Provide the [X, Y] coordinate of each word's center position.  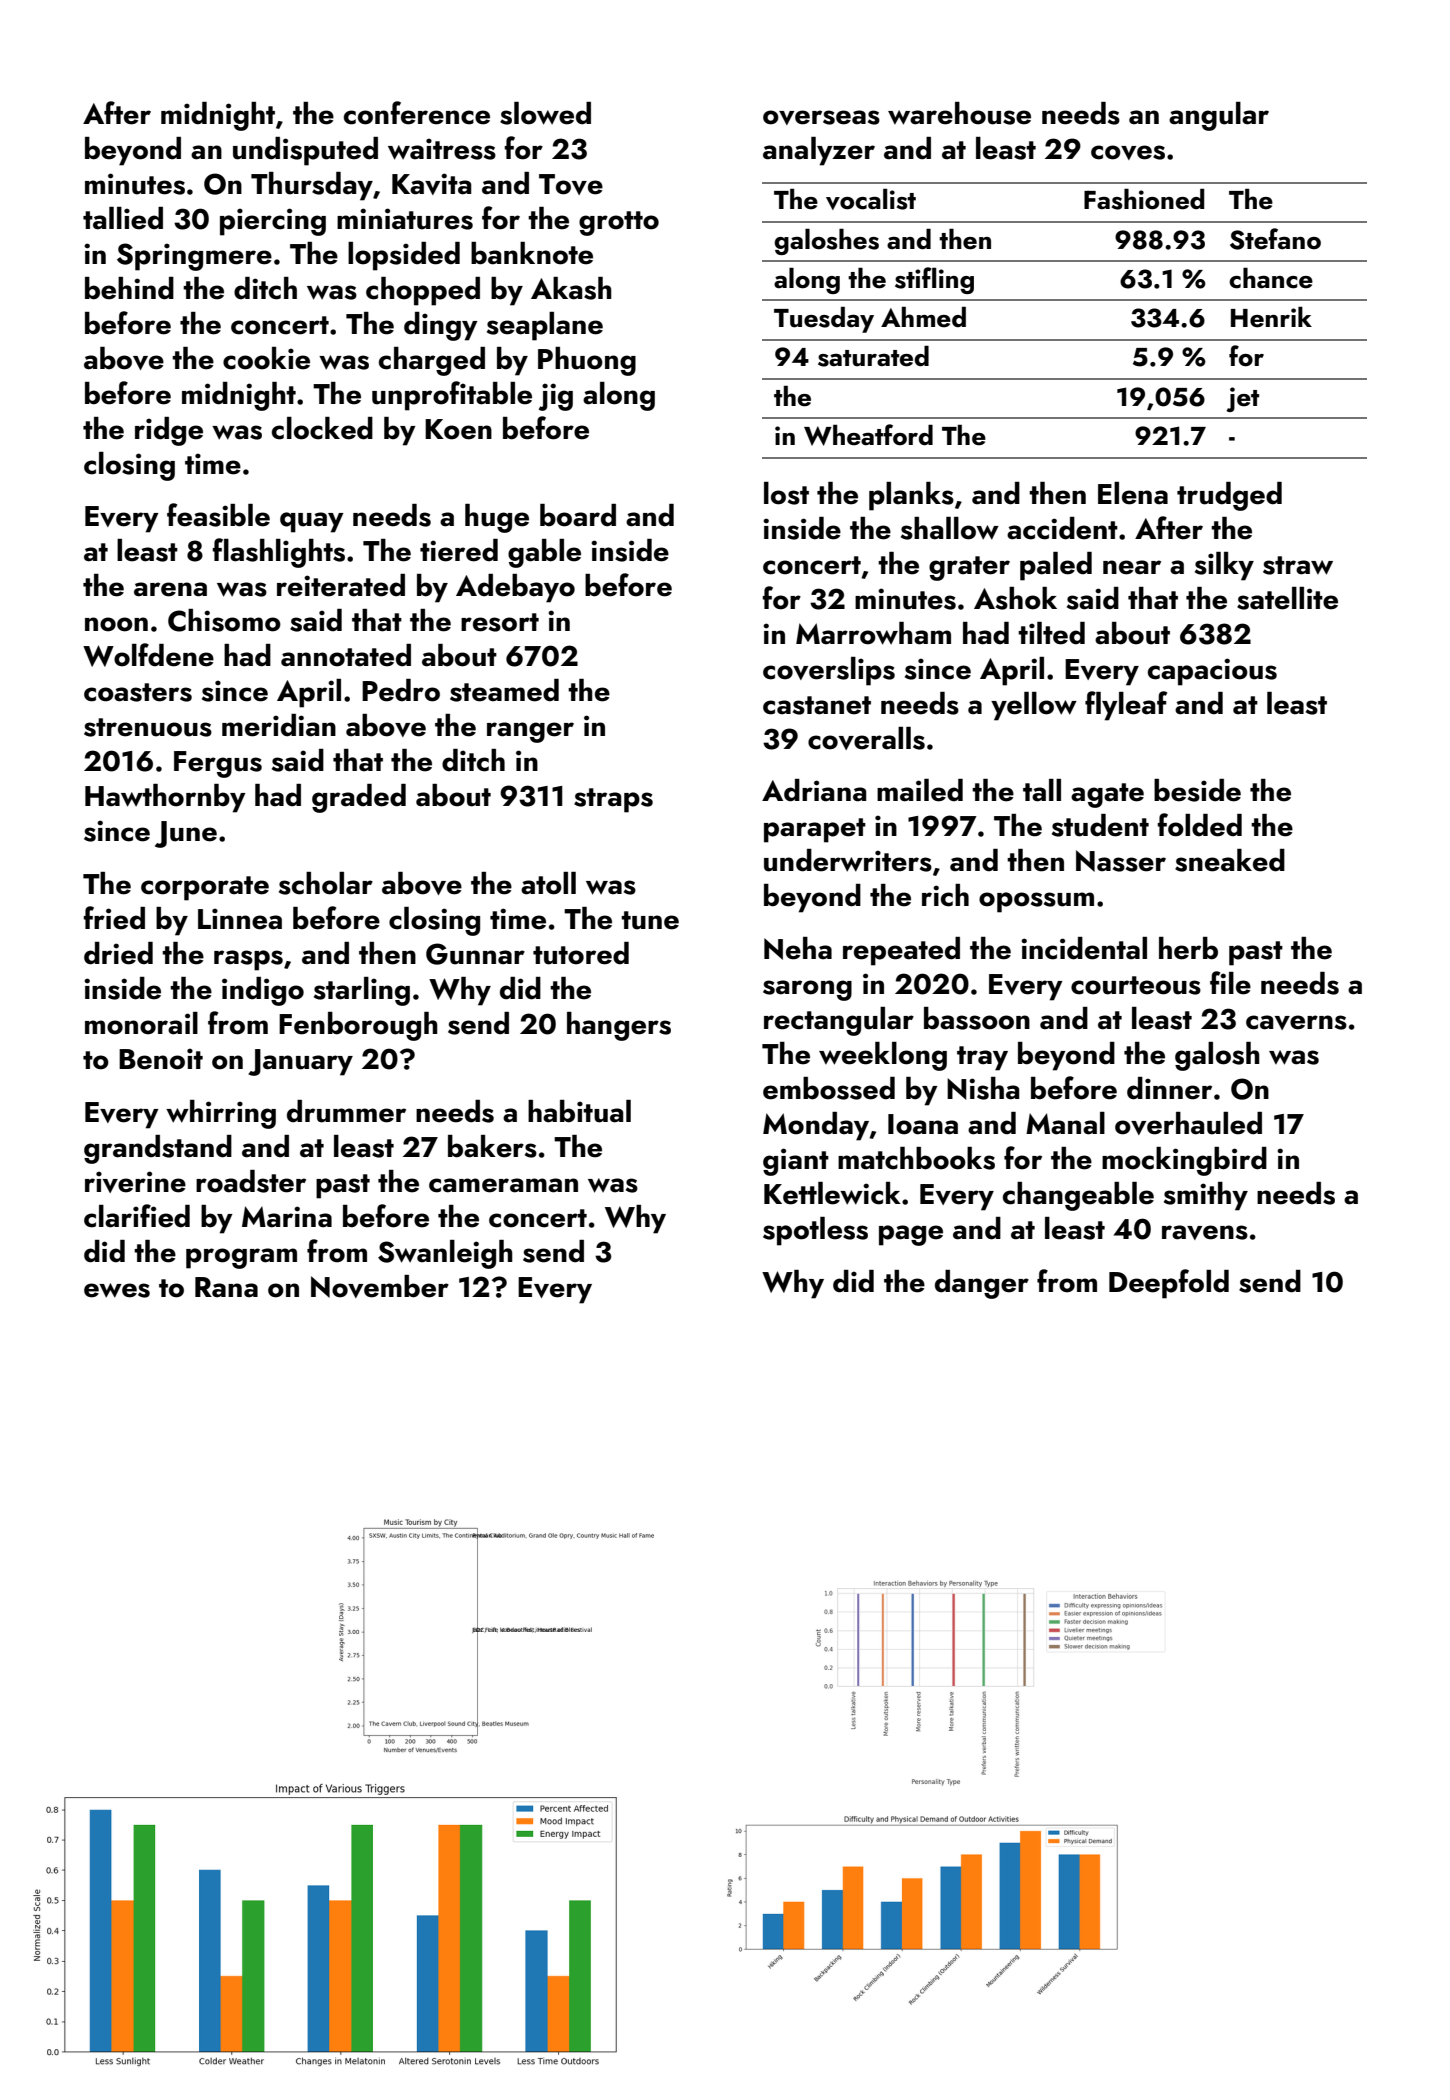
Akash [571, 288]
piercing [273, 222]
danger [982, 1284]
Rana [226, 1287]
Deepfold [1169, 1284]
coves [1128, 152]
